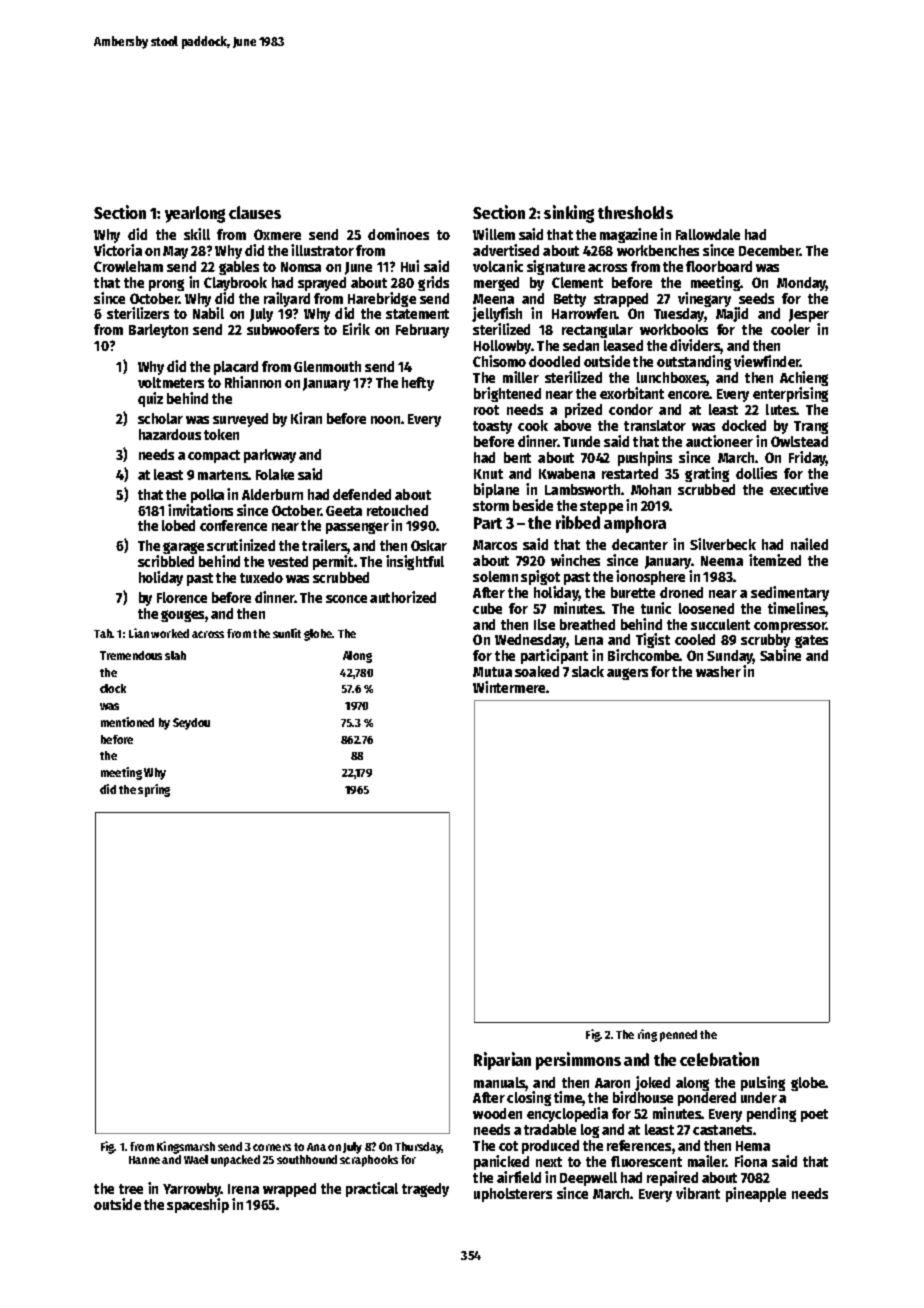 Image resolution: width=924 pixels, height=1308 pixels. Describe the element at coordinates (588, 1179) in the image. I see `Deepwell` at that location.
